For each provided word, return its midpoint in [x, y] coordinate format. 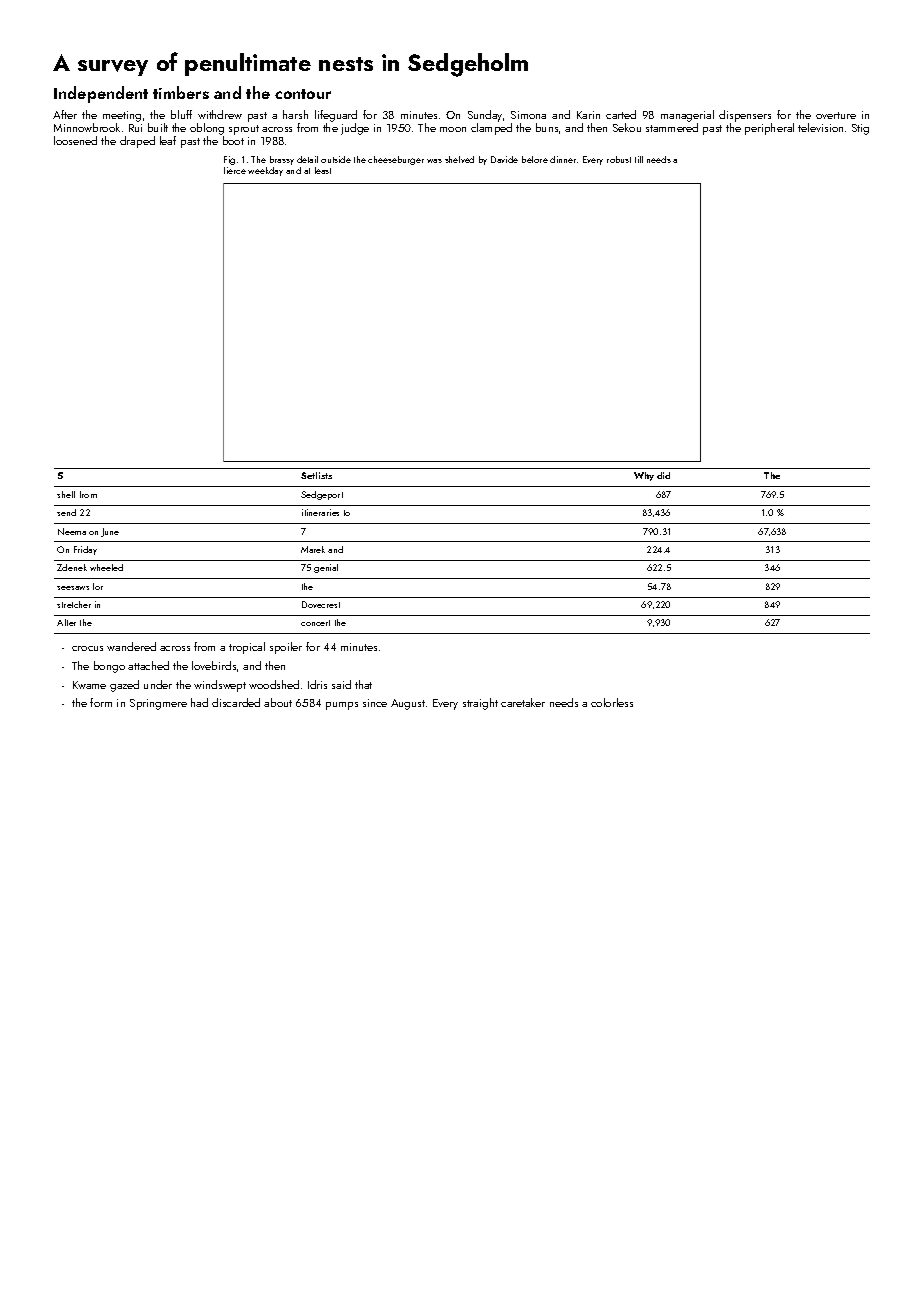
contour [303, 94]
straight [480, 704]
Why [644, 476]
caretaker [523, 702]
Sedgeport [322, 495]
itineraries [320, 512]
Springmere [158, 704]
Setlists [316, 475]
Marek [313, 549]
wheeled [106, 567]
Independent [101, 94]
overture [836, 115]
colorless [612, 702]
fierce [235, 170]
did [663, 475]
